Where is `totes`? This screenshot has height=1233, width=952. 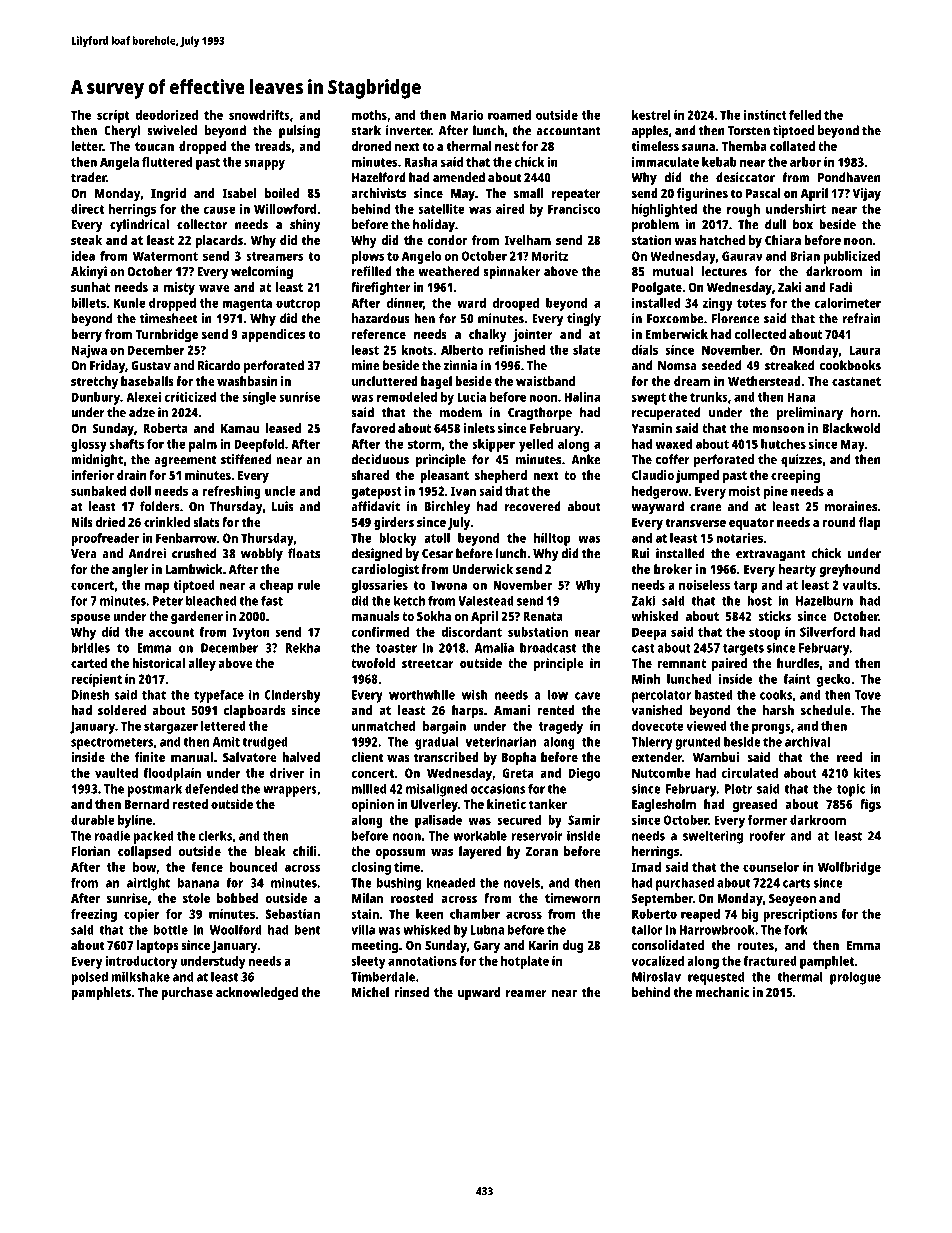 totes is located at coordinates (751, 303).
